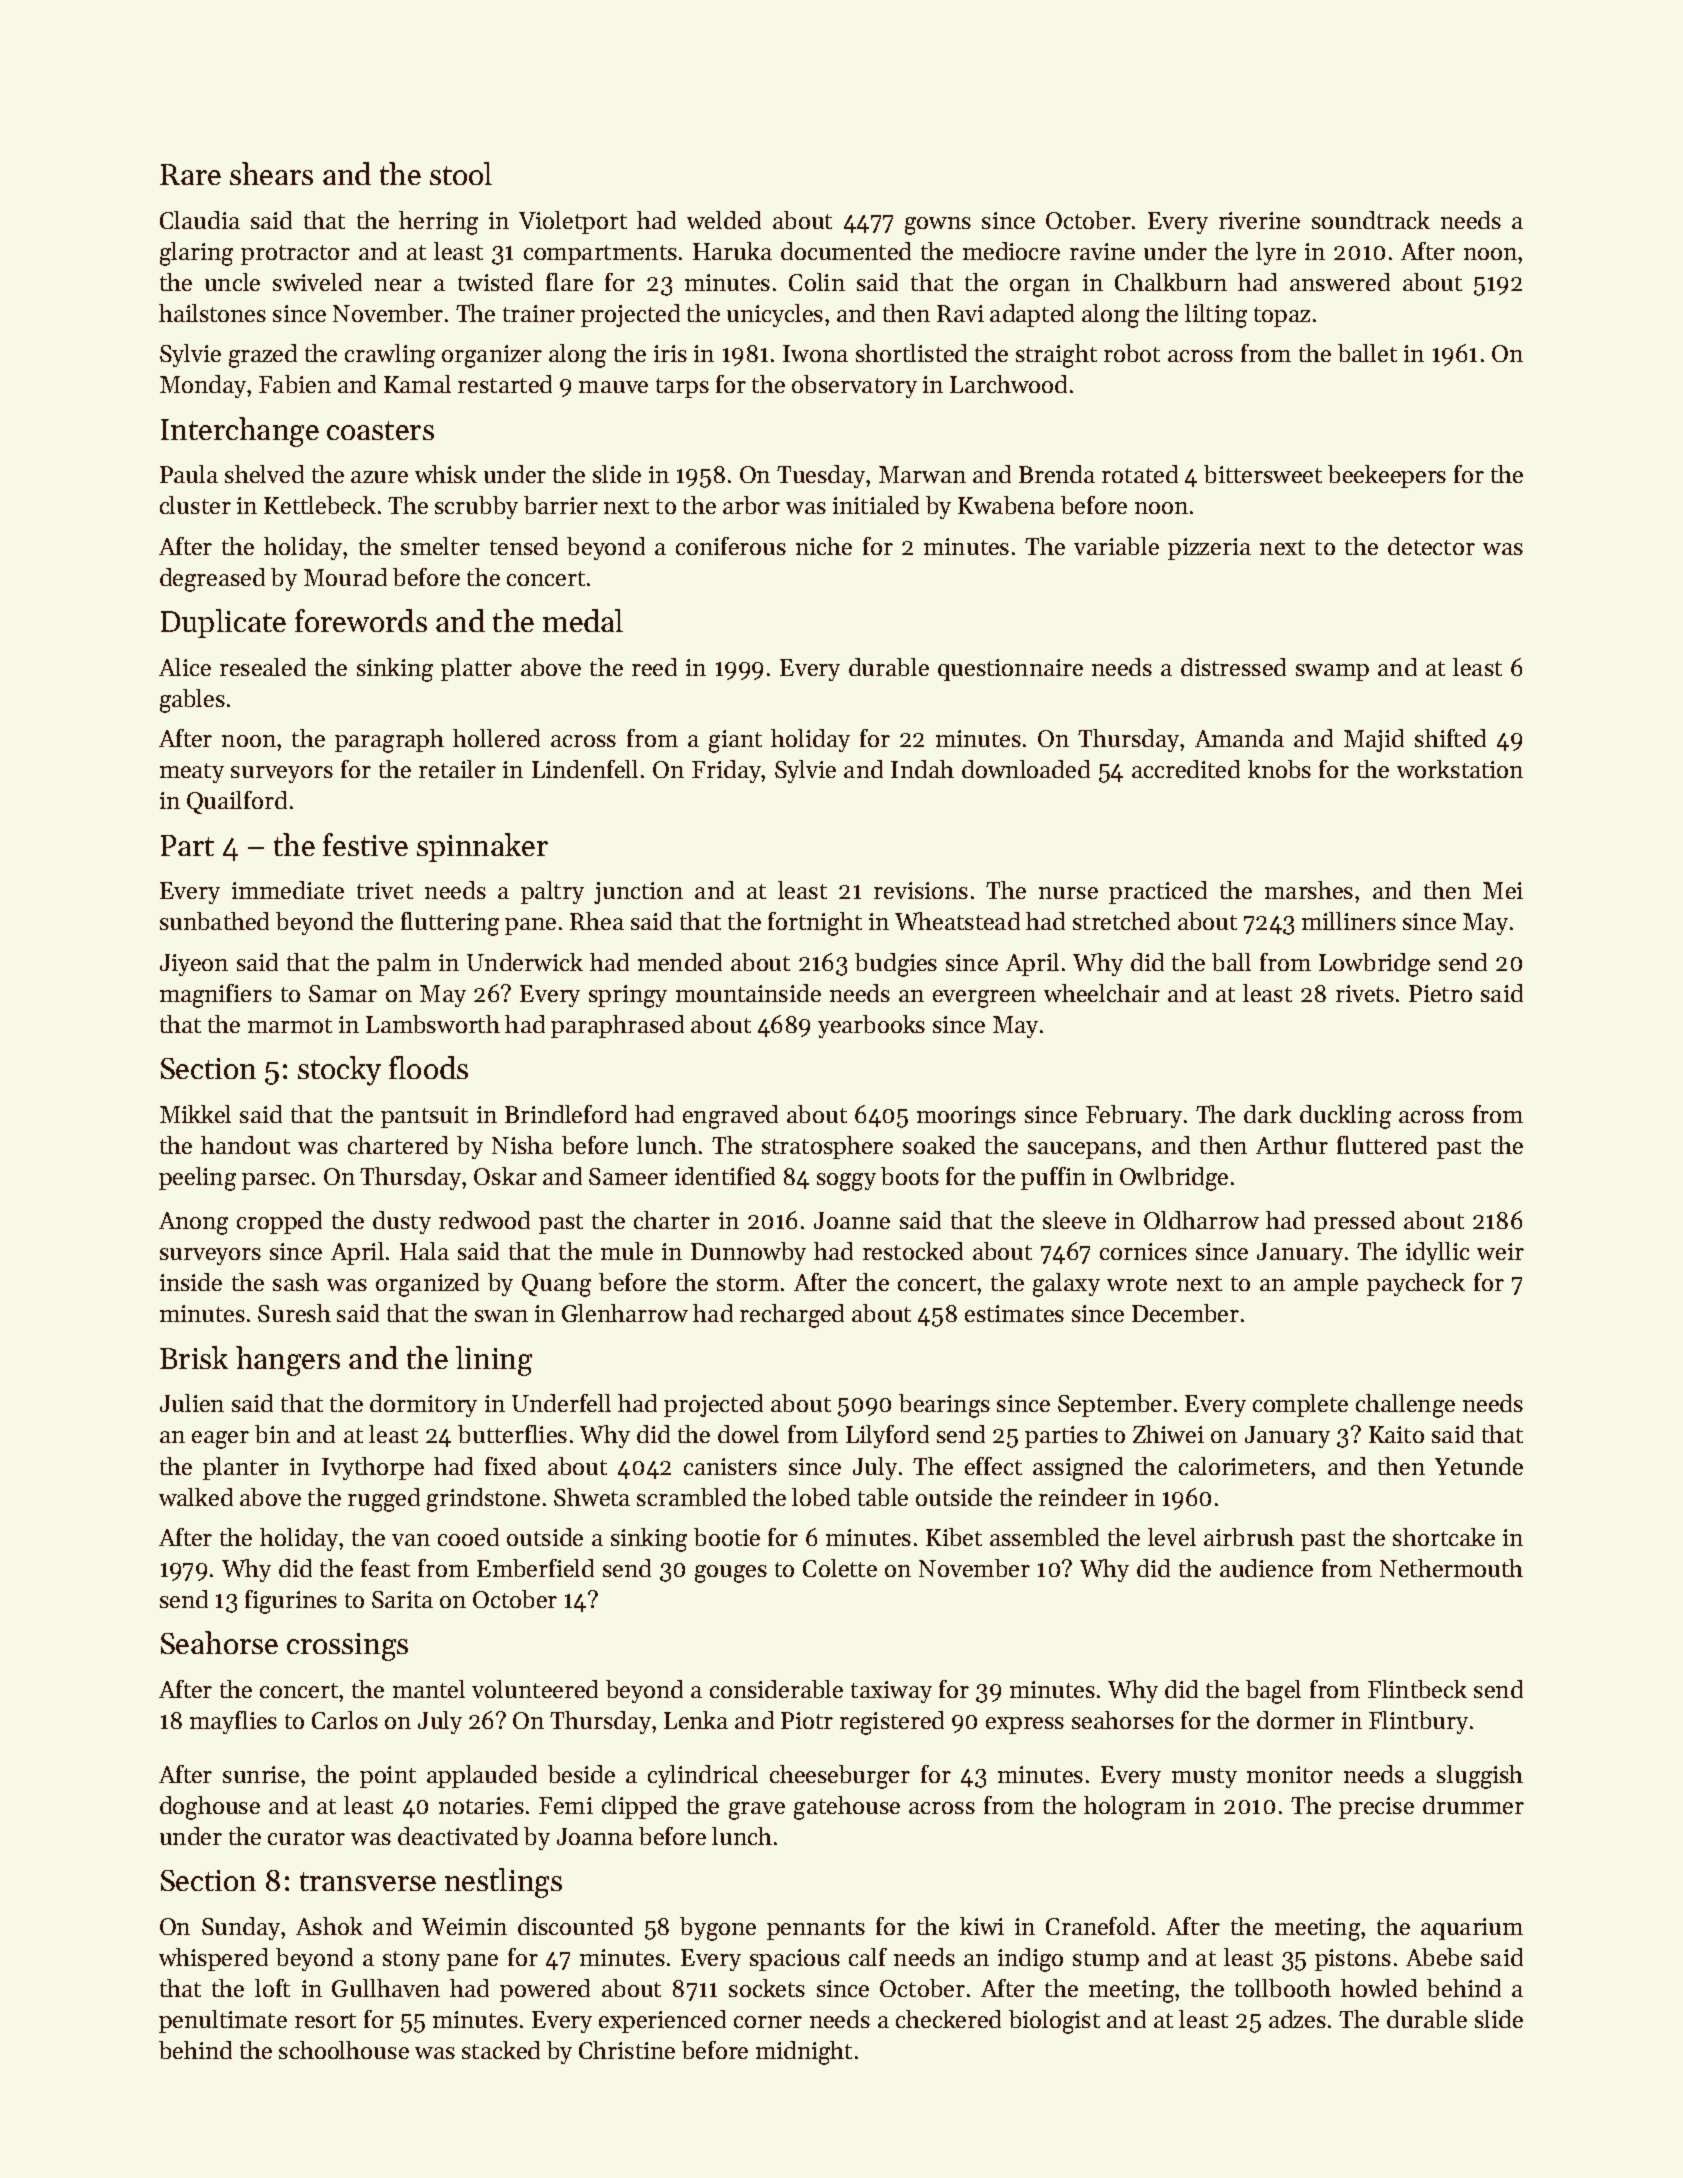  What do you see at coordinates (200, 220) in the image?
I see `Claudia` at bounding box center [200, 220].
